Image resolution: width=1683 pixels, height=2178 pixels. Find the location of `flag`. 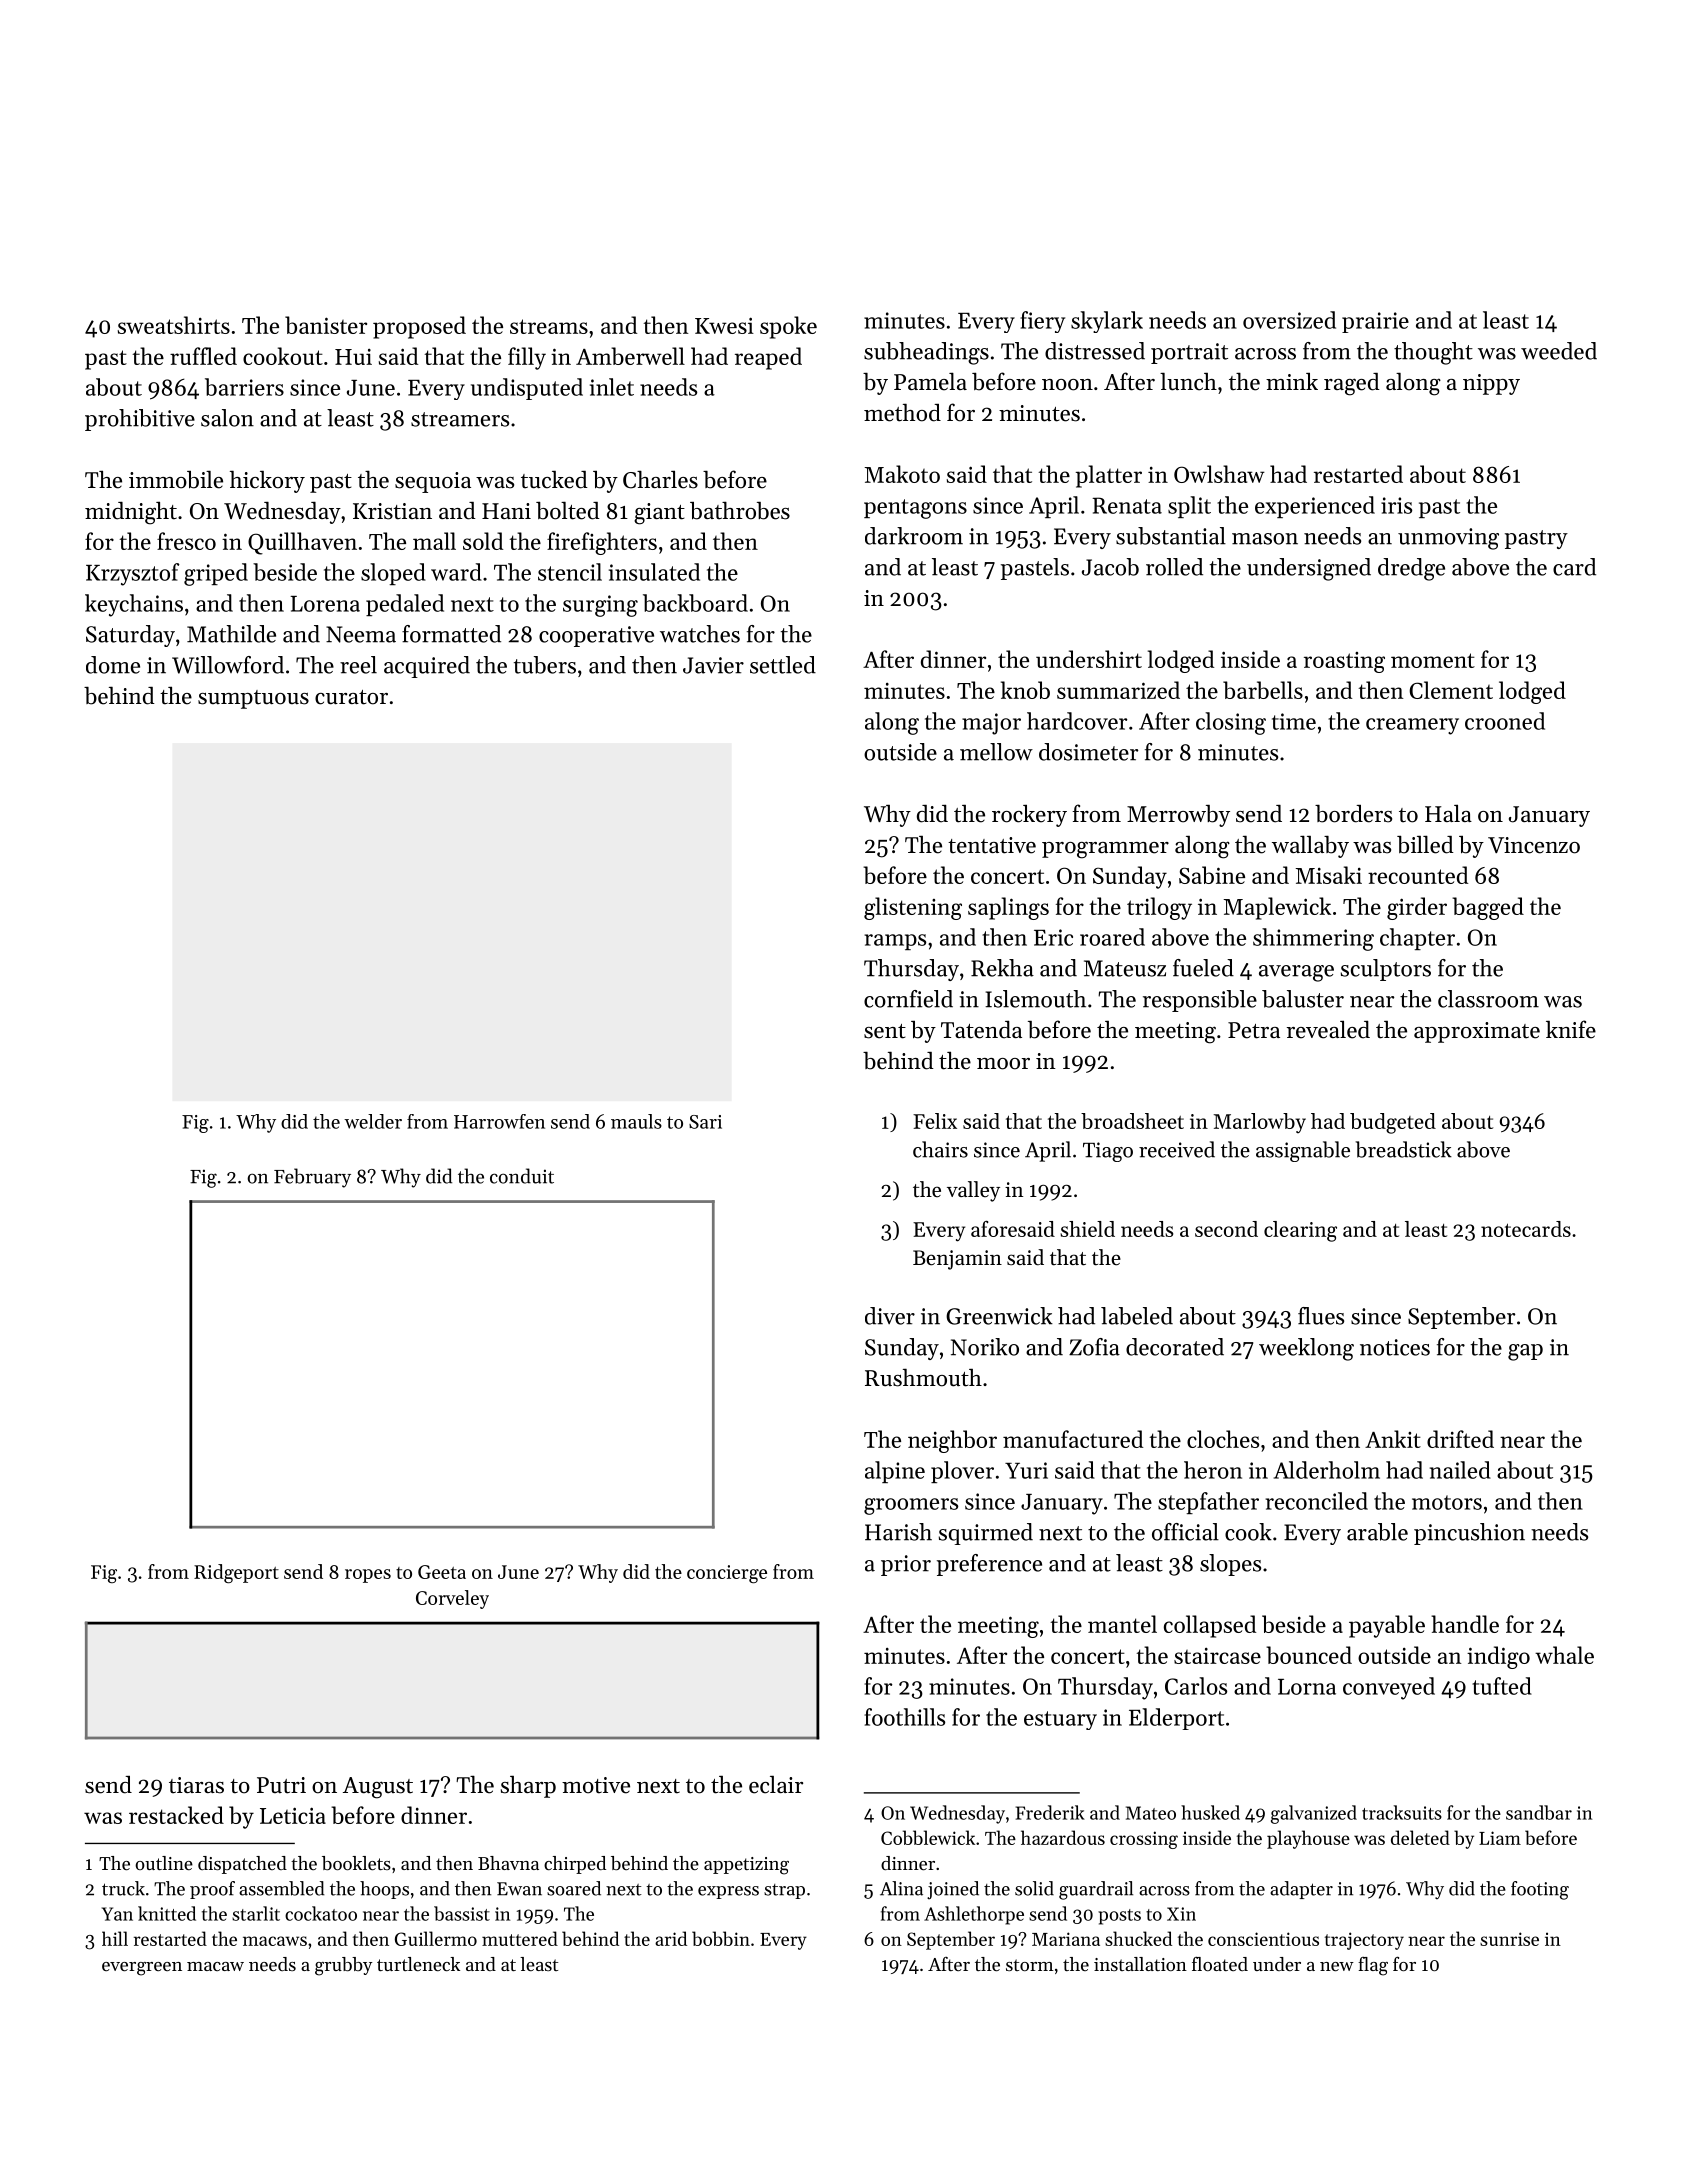

flag is located at coordinates (1373, 1966).
